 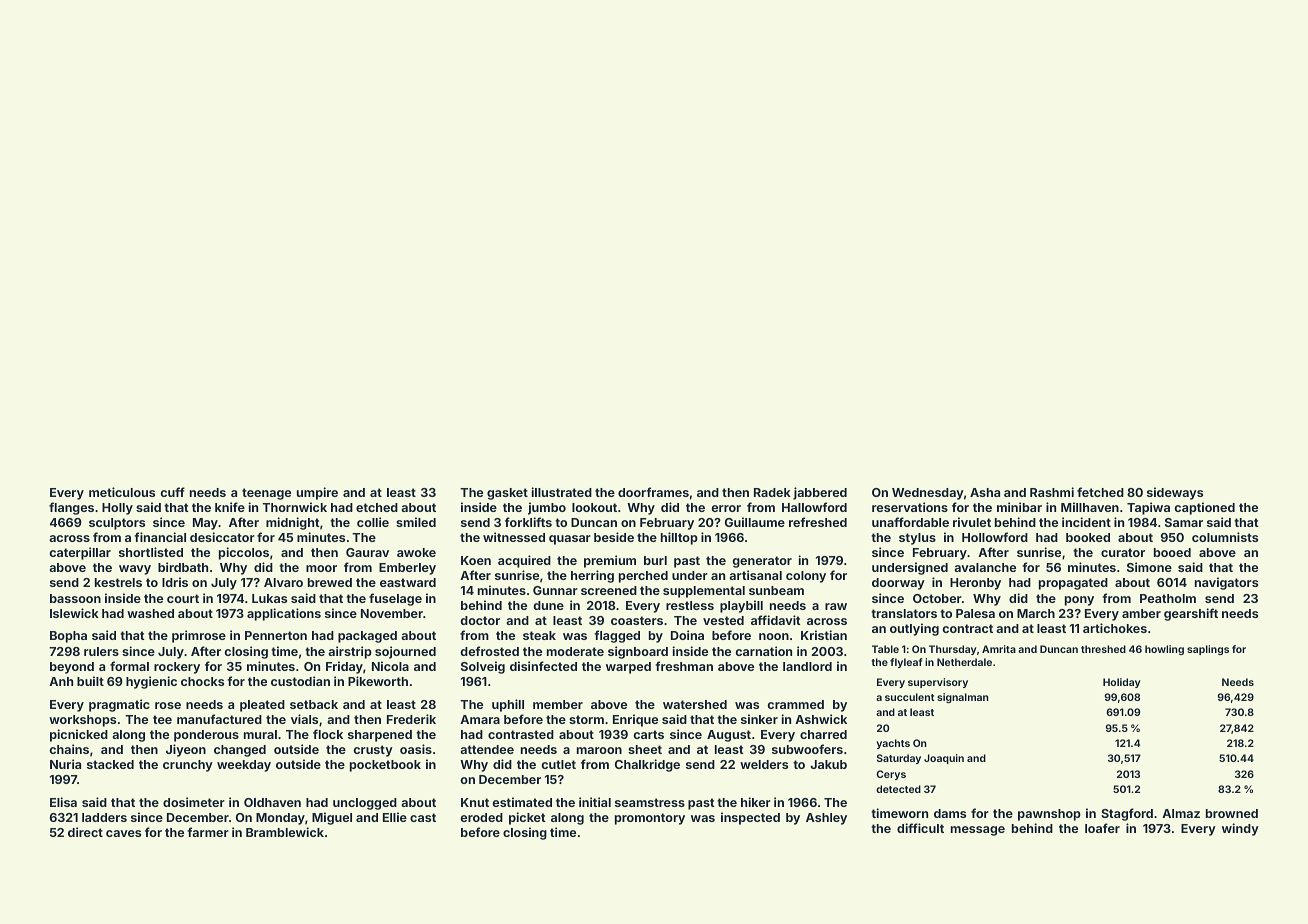 What do you see at coordinates (807, 666) in the image?
I see `landlord` at bounding box center [807, 666].
